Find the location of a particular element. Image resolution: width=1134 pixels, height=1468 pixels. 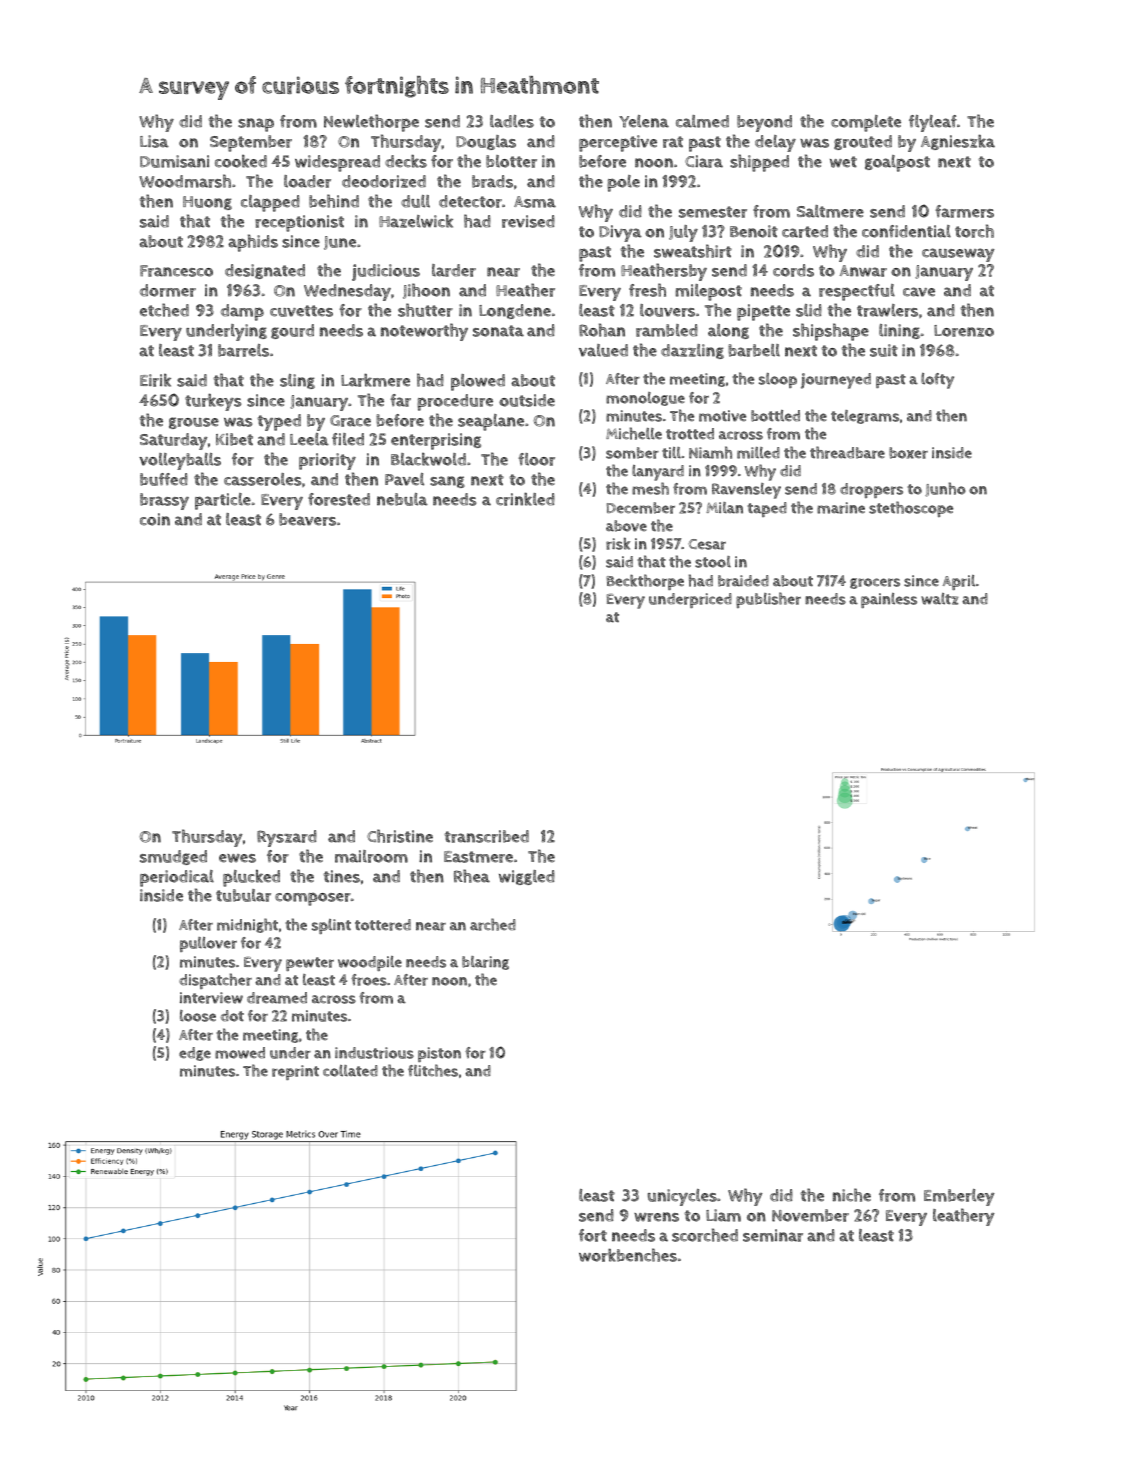

Beckthorpe is located at coordinates (645, 582).
